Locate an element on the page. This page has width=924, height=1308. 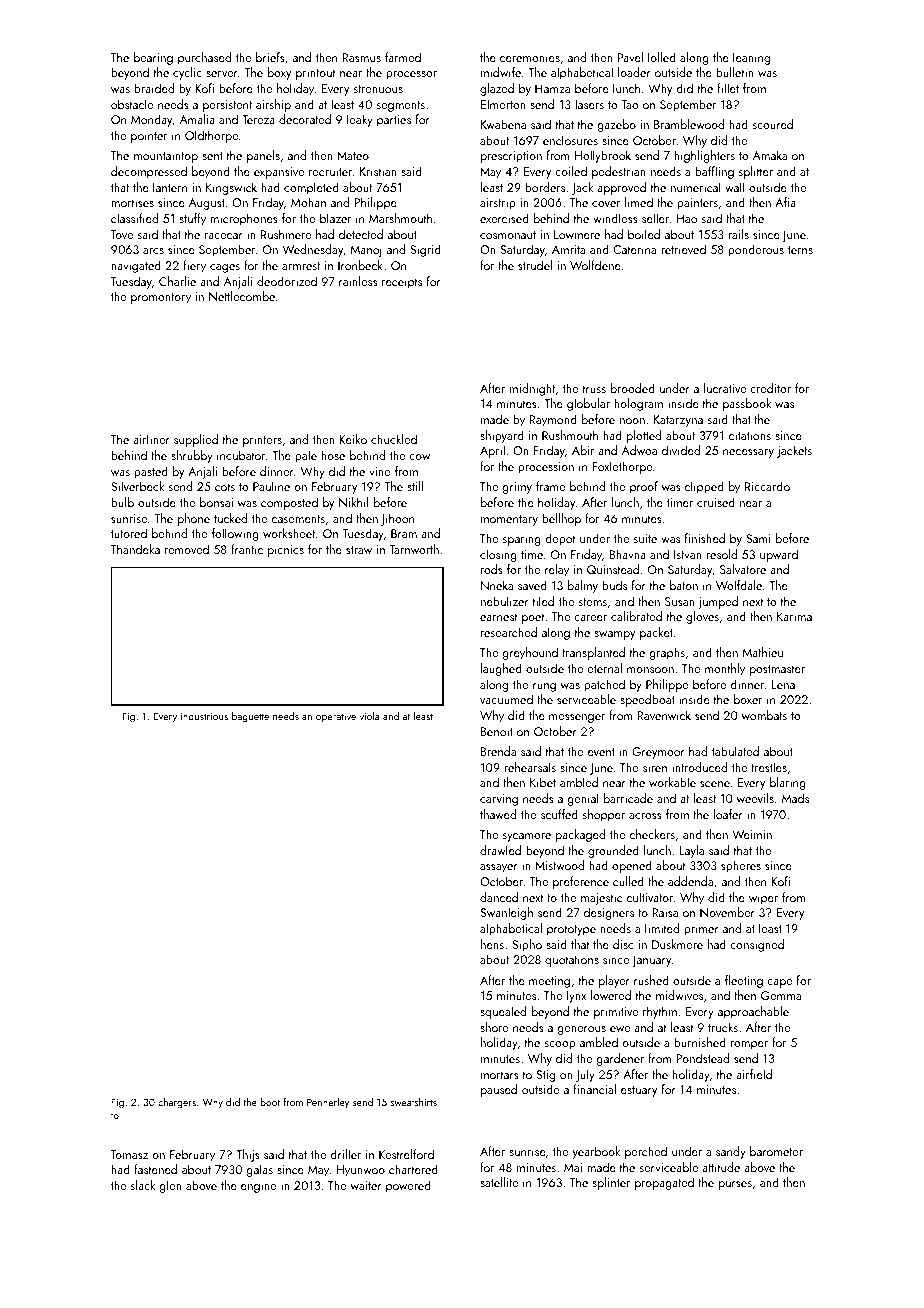
viola is located at coordinates (369, 716).
